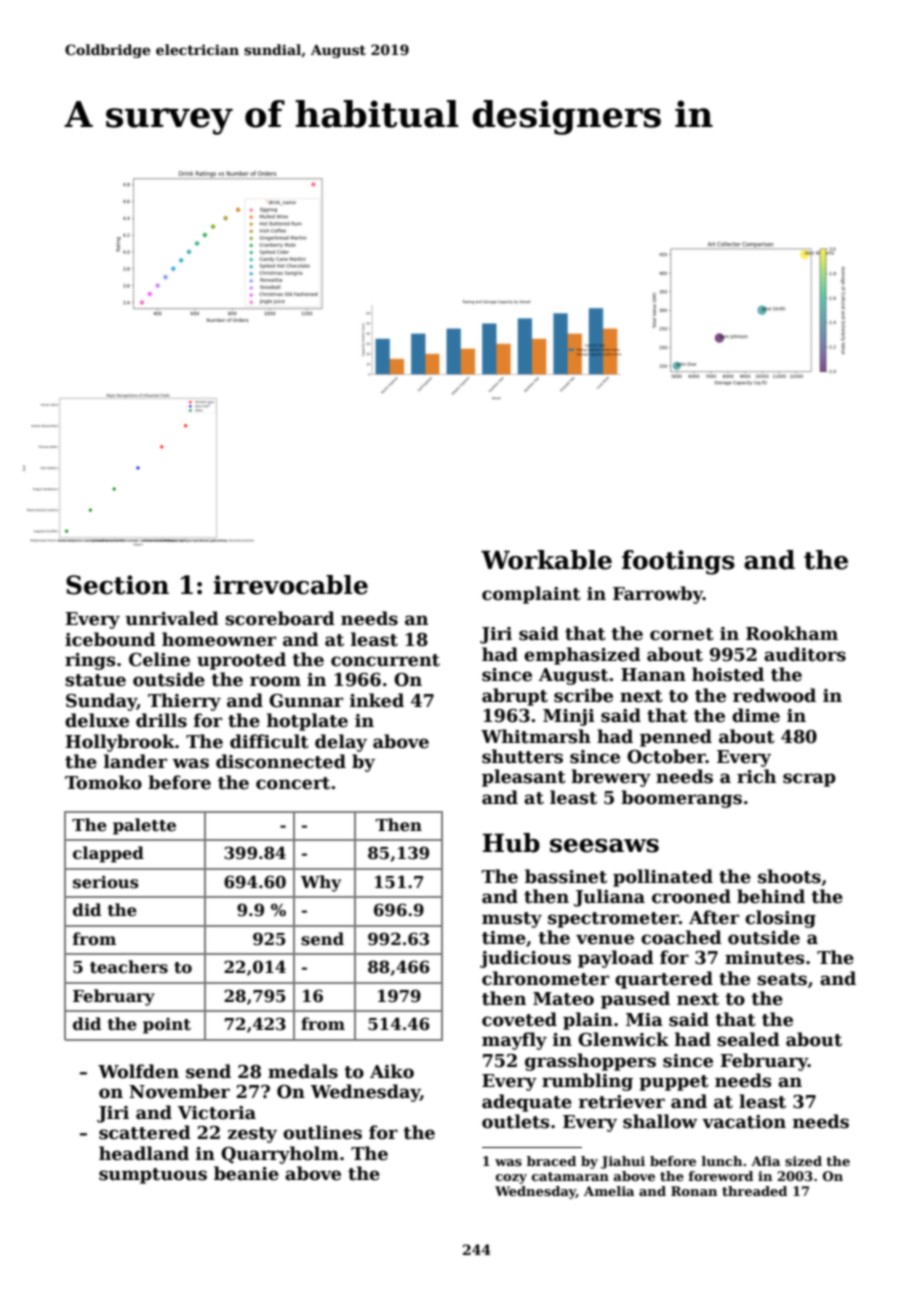 The image size is (924, 1314). Describe the element at coordinates (138, 1071) in the document. I see `Wolfden` at that location.
